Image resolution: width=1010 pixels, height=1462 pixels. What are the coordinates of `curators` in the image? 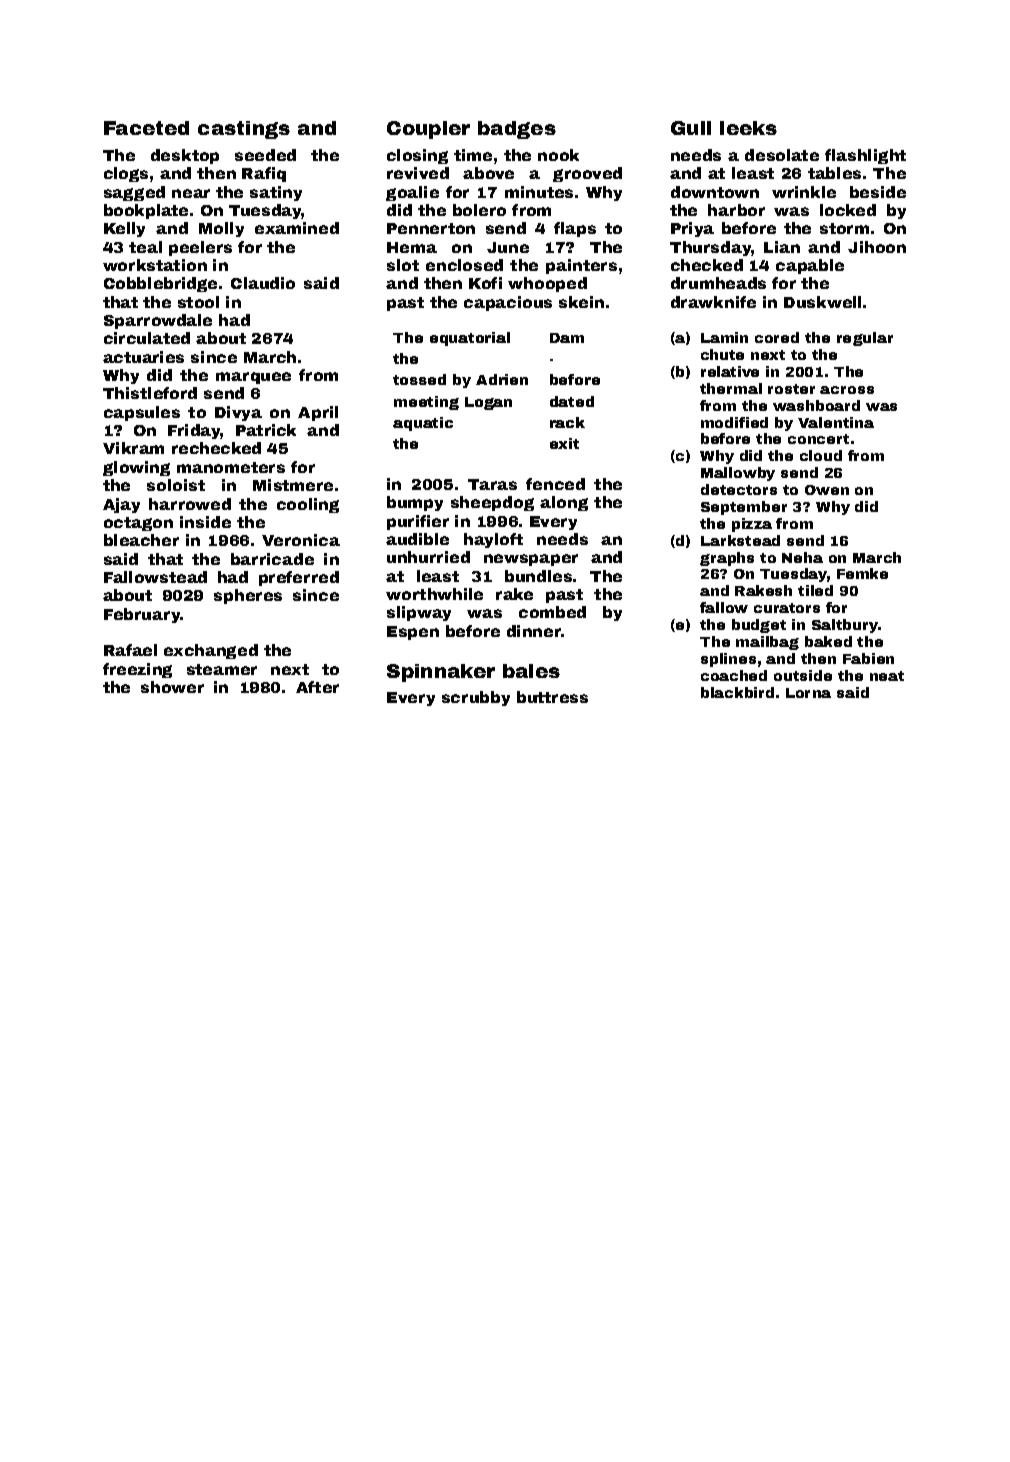 It's located at (787, 608).
